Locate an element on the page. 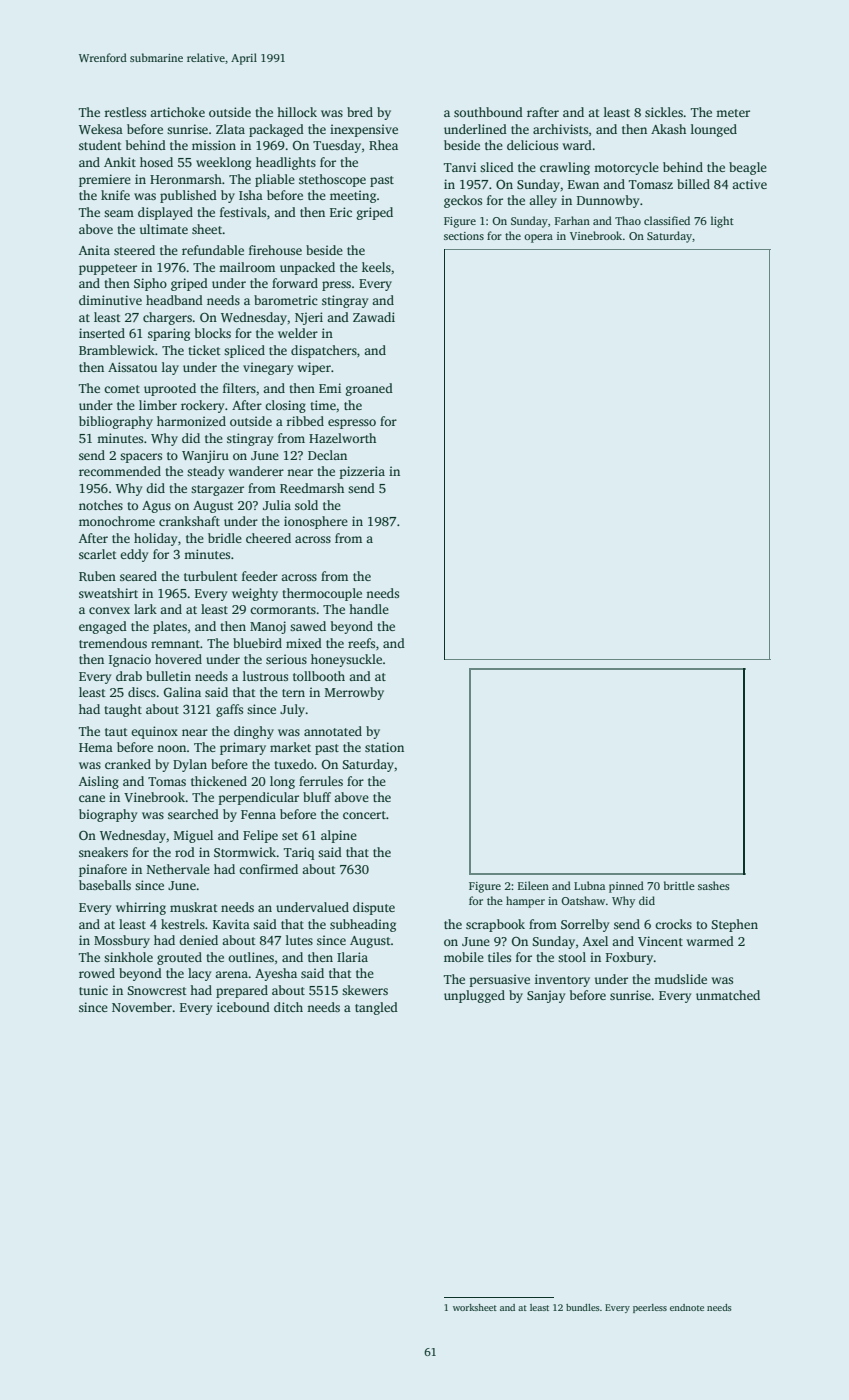 This page has height=1400, width=849. brittle is located at coordinates (679, 885).
